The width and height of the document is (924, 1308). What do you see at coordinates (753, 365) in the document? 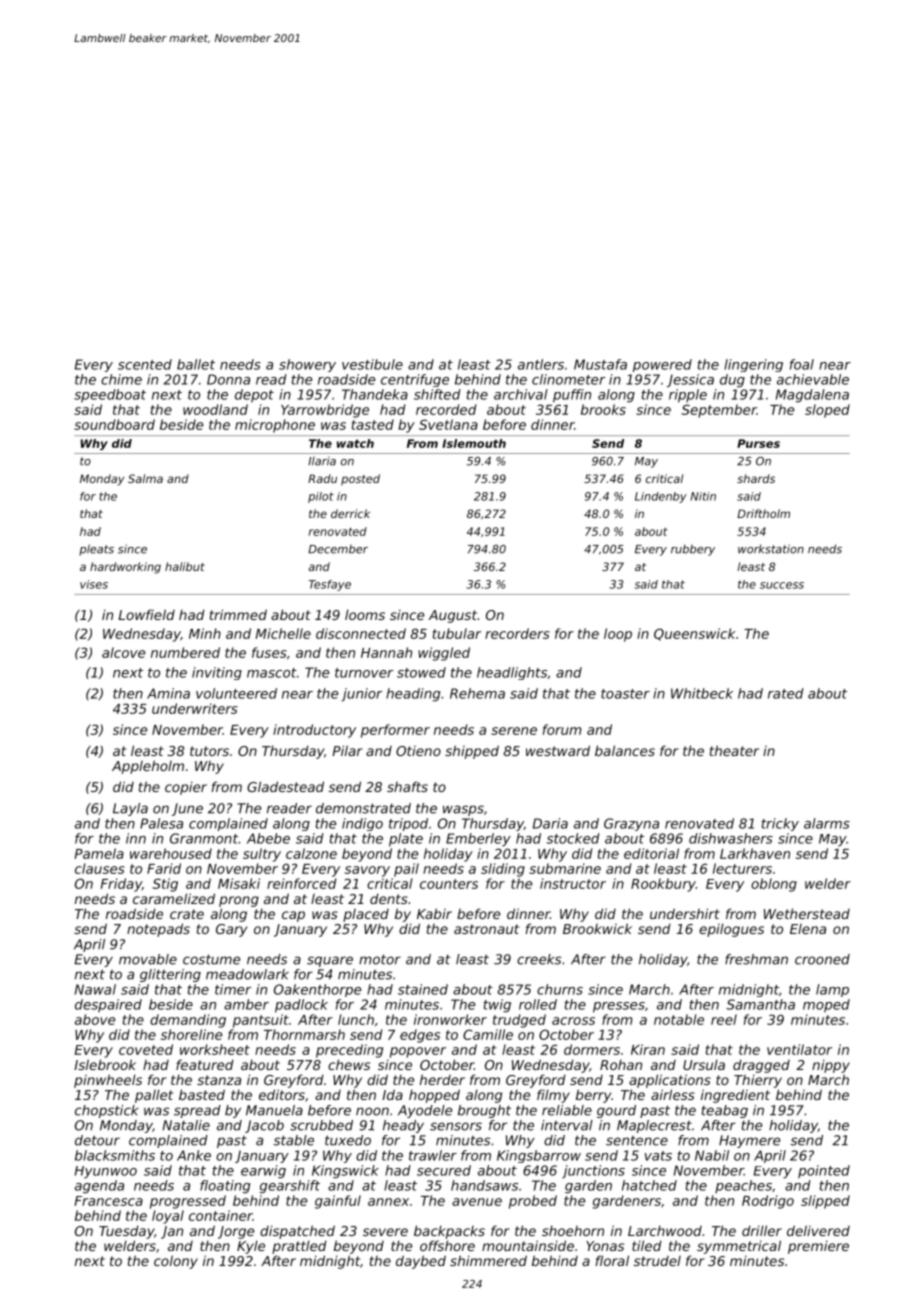
I see `lingering` at bounding box center [753, 365].
